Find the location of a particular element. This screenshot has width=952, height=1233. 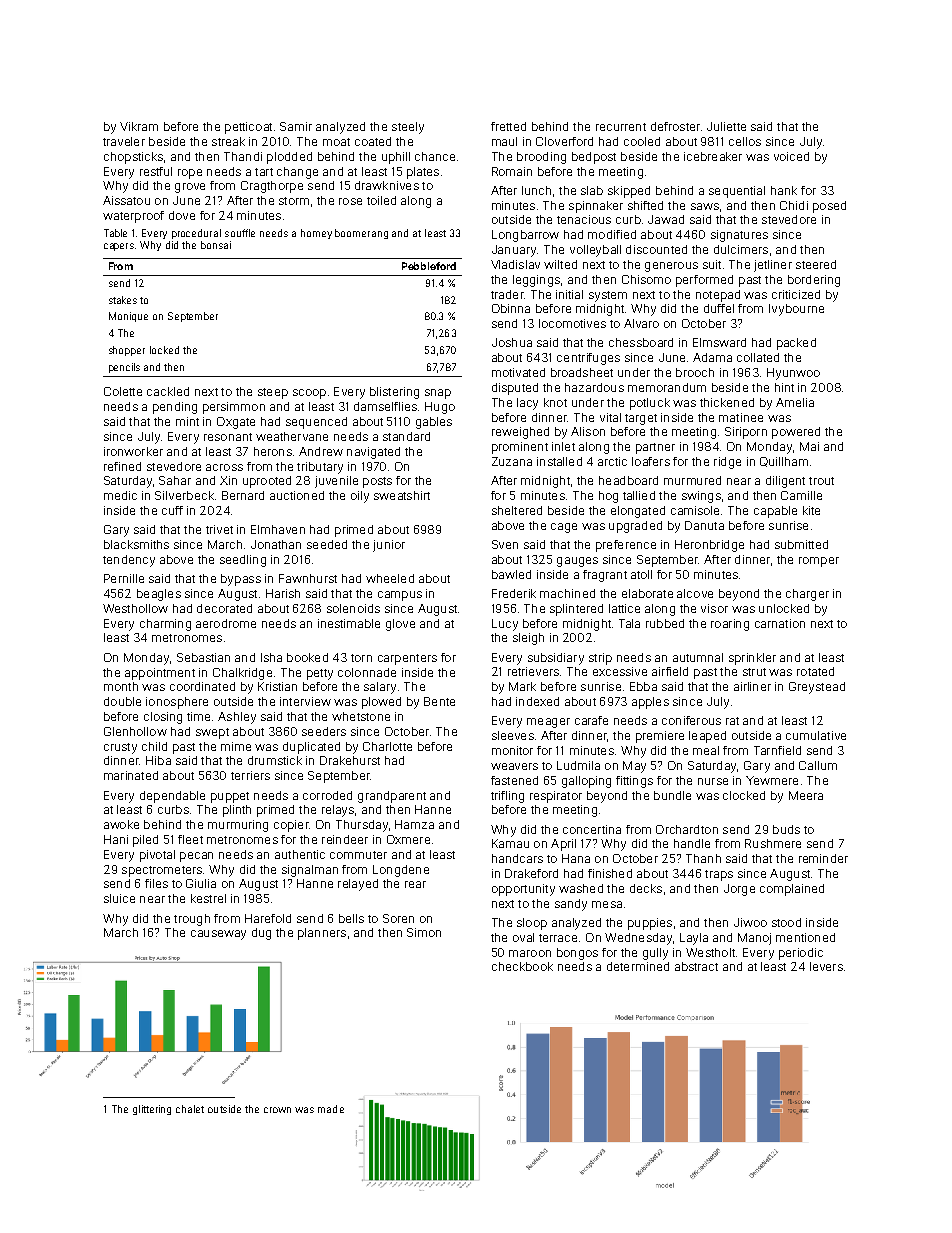

hazardous is located at coordinates (594, 387).
